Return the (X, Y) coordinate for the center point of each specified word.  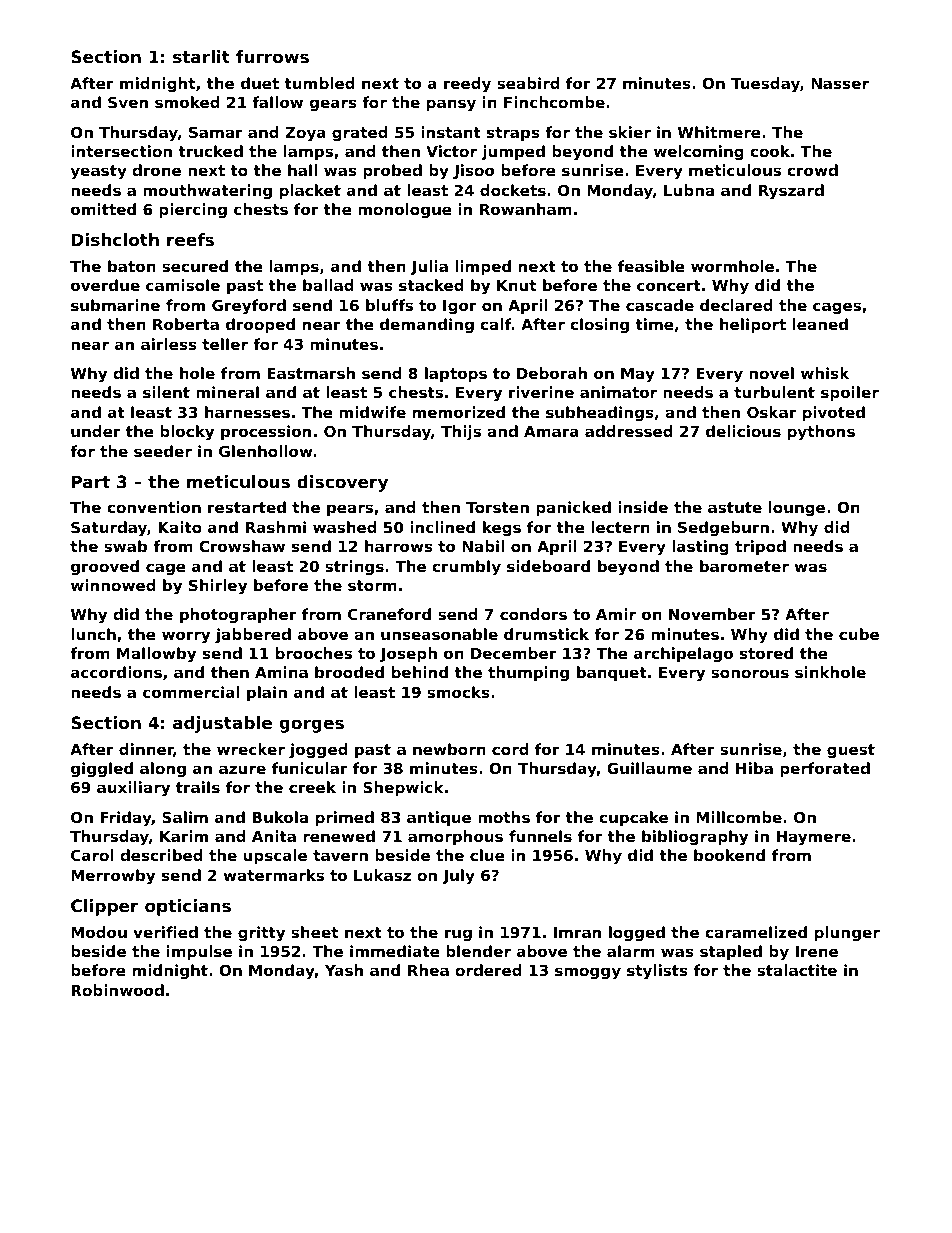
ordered (488, 970)
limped (483, 267)
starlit (201, 56)
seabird (528, 83)
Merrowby (113, 877)
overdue (105, 285)
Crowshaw (242, 546)
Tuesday (765, 85)
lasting (700, 548)
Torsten (497, 507)
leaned (820, 324)
